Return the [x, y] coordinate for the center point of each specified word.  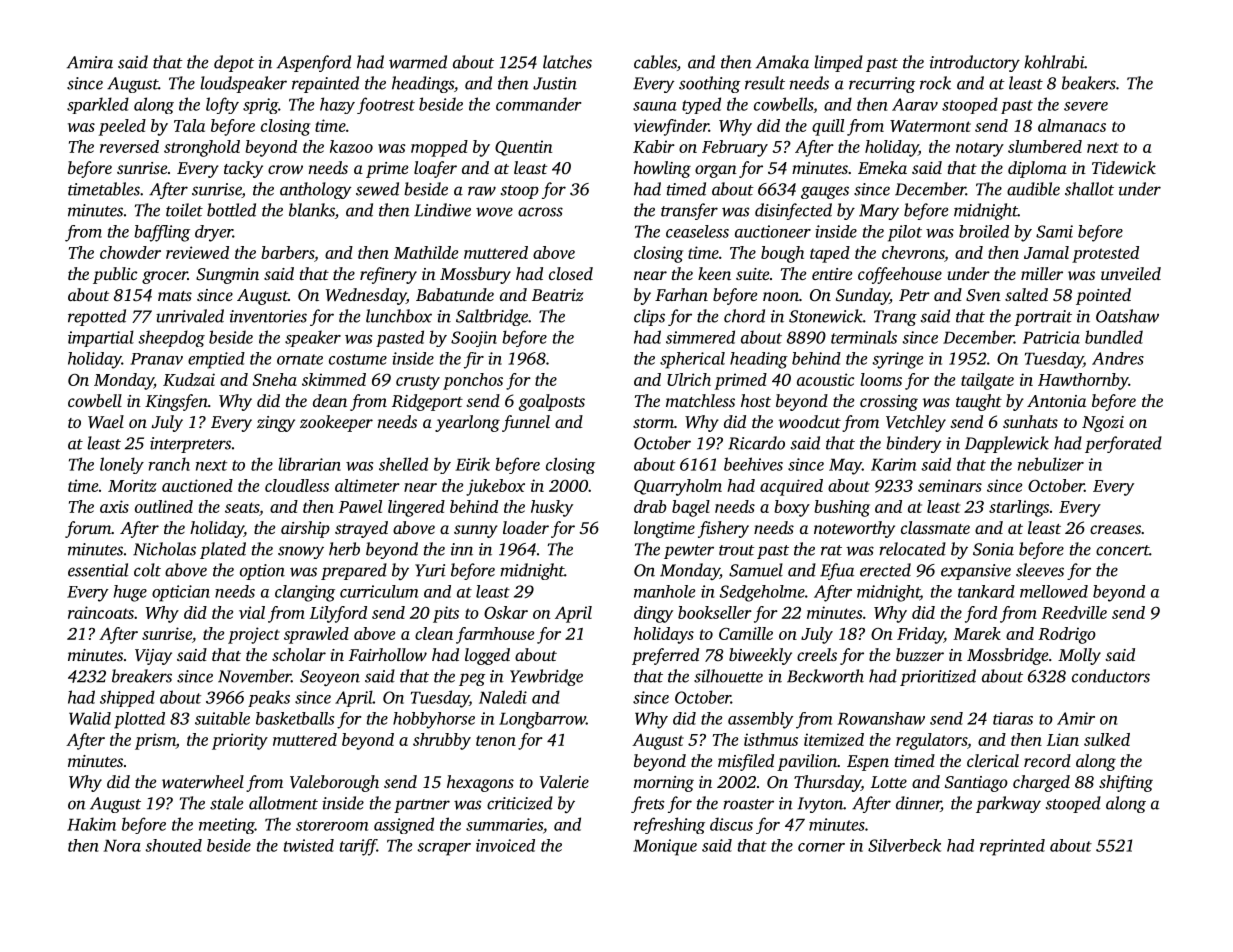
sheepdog [171, 338]
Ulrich [689, 379]
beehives [753, 464]
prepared [354, 571]
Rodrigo [1067, 635]
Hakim [91, 824]
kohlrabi [1054, 62]
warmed [418, 62]
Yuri [430, 570]
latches [567, 62]
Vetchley [916, 423]
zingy [276, 424]
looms [881, 379]
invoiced [505, 845]
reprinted [1012, 847]
